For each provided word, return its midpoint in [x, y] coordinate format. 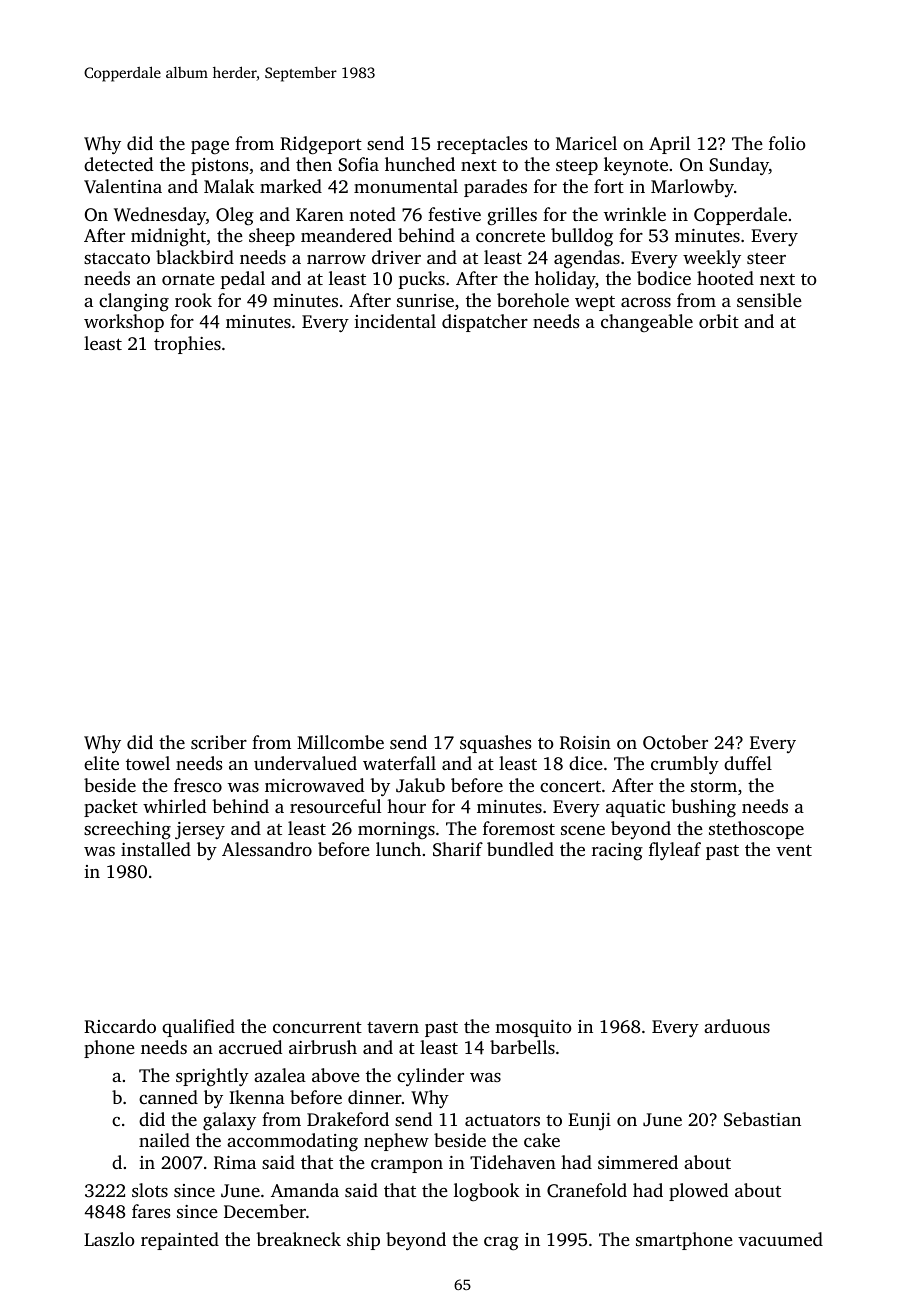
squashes [495, 744]
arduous [737, 1026]
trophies [187, 345]
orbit [719, 321]
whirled [174, 806]
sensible [769, 300]
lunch [398, 849]
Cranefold [587, 1190]
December [265, 1211]
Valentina [123, 186]
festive [454, 214]
